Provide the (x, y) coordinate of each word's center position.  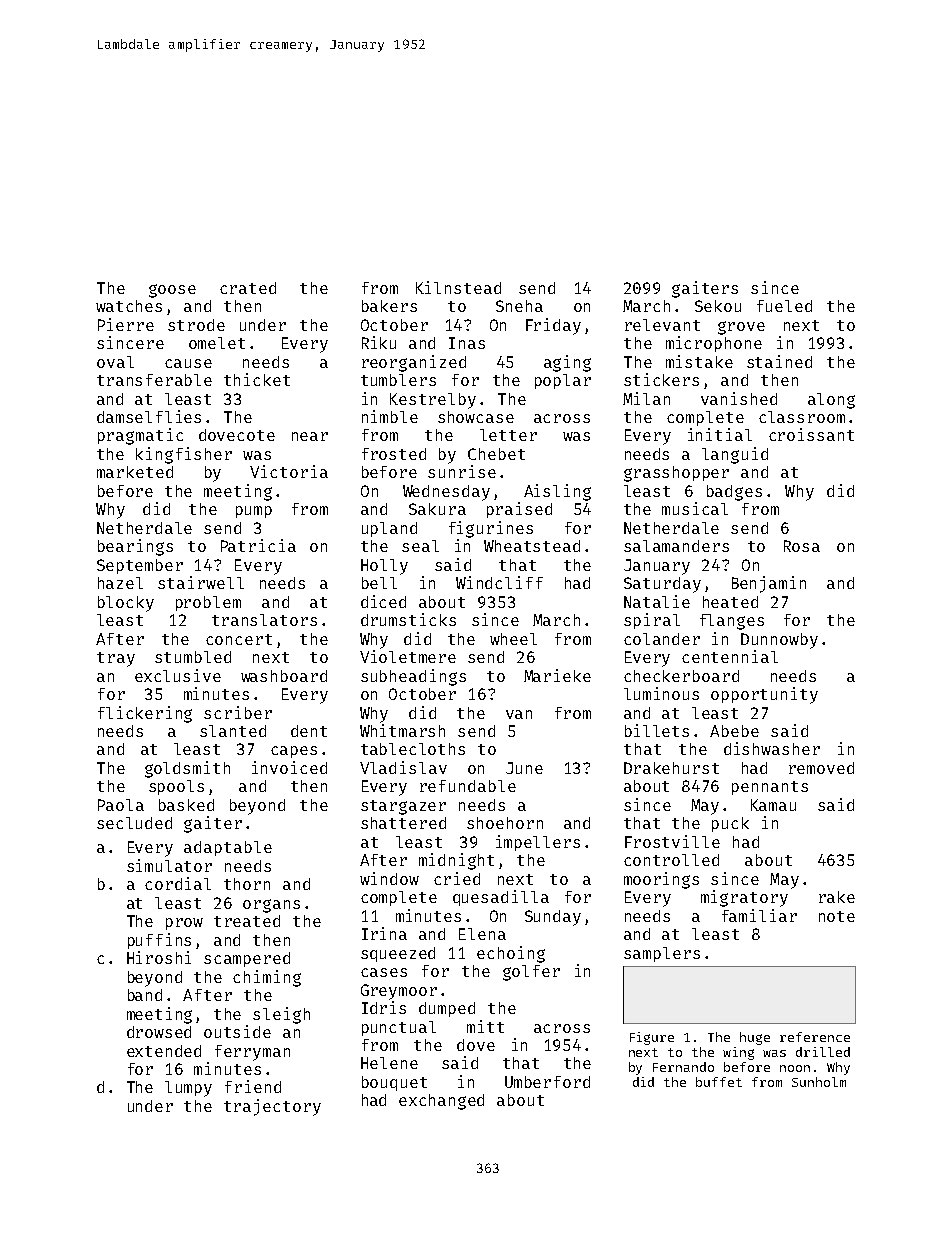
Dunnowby (779, 641)
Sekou (718, 306)
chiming (267, 978)
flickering (145, 714)
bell (379, 583)
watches (129, 306)
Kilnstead (458, 287)
